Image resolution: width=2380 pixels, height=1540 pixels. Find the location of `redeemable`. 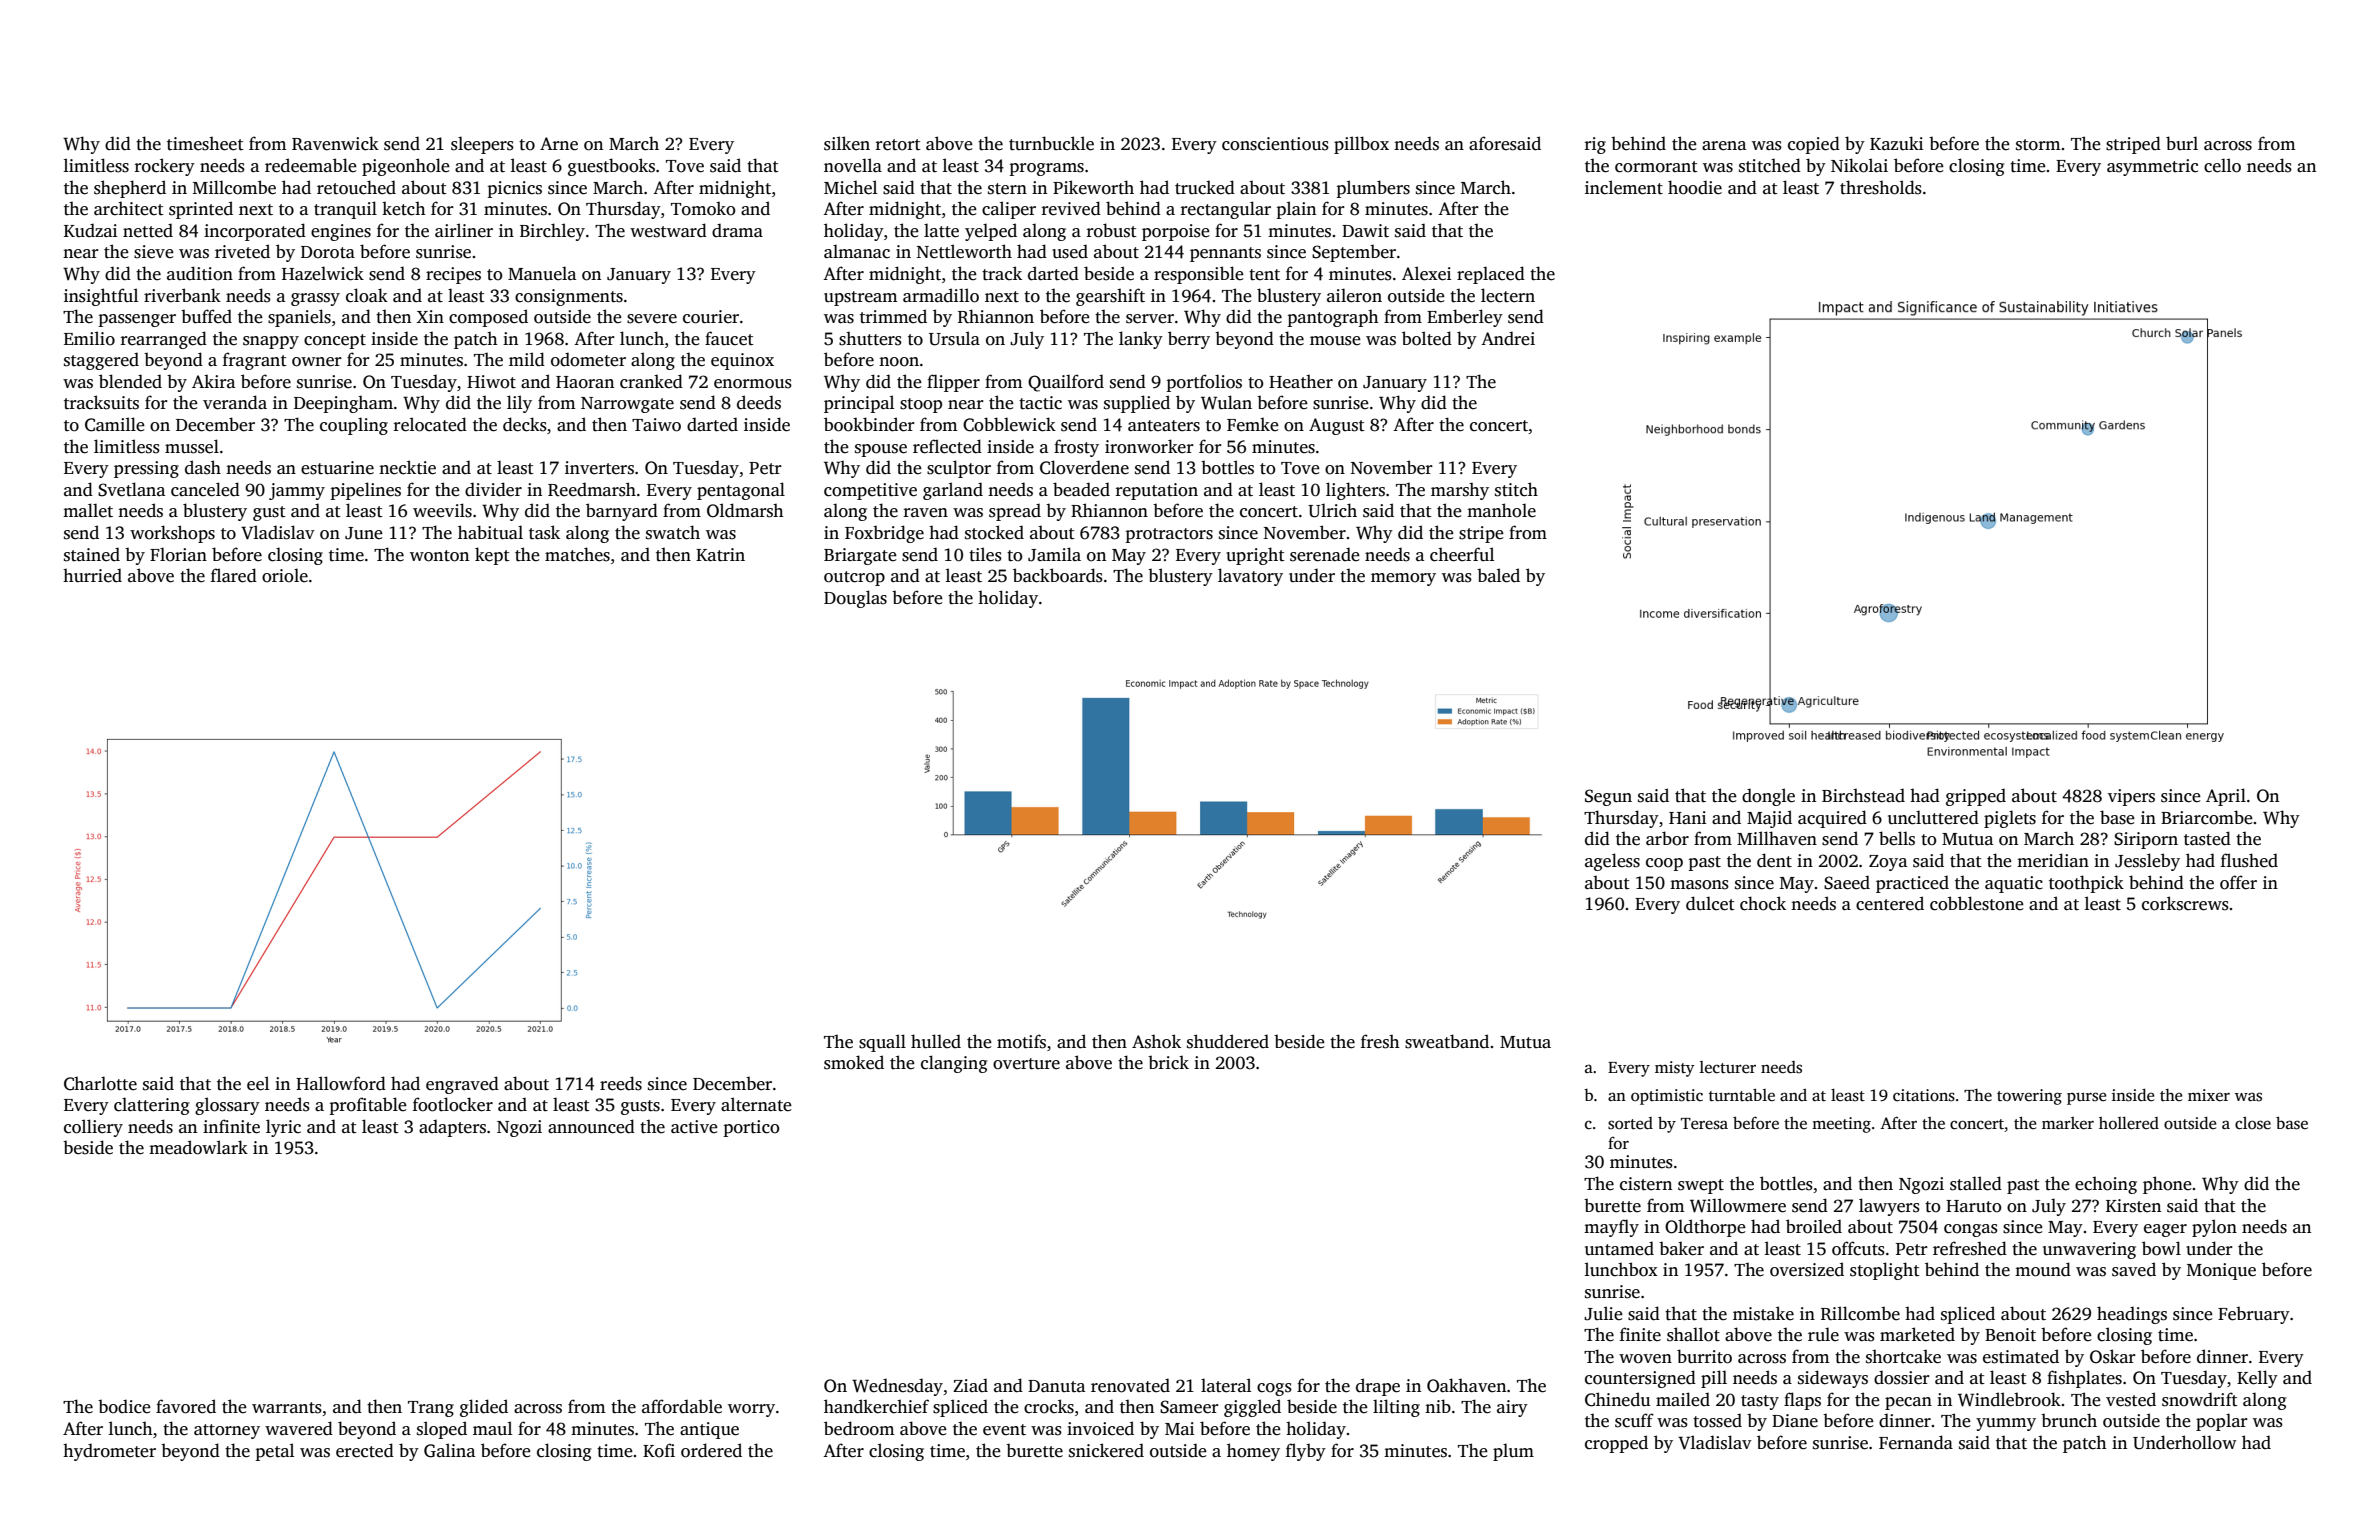

redeemable is located at coordinates (311, 165).
